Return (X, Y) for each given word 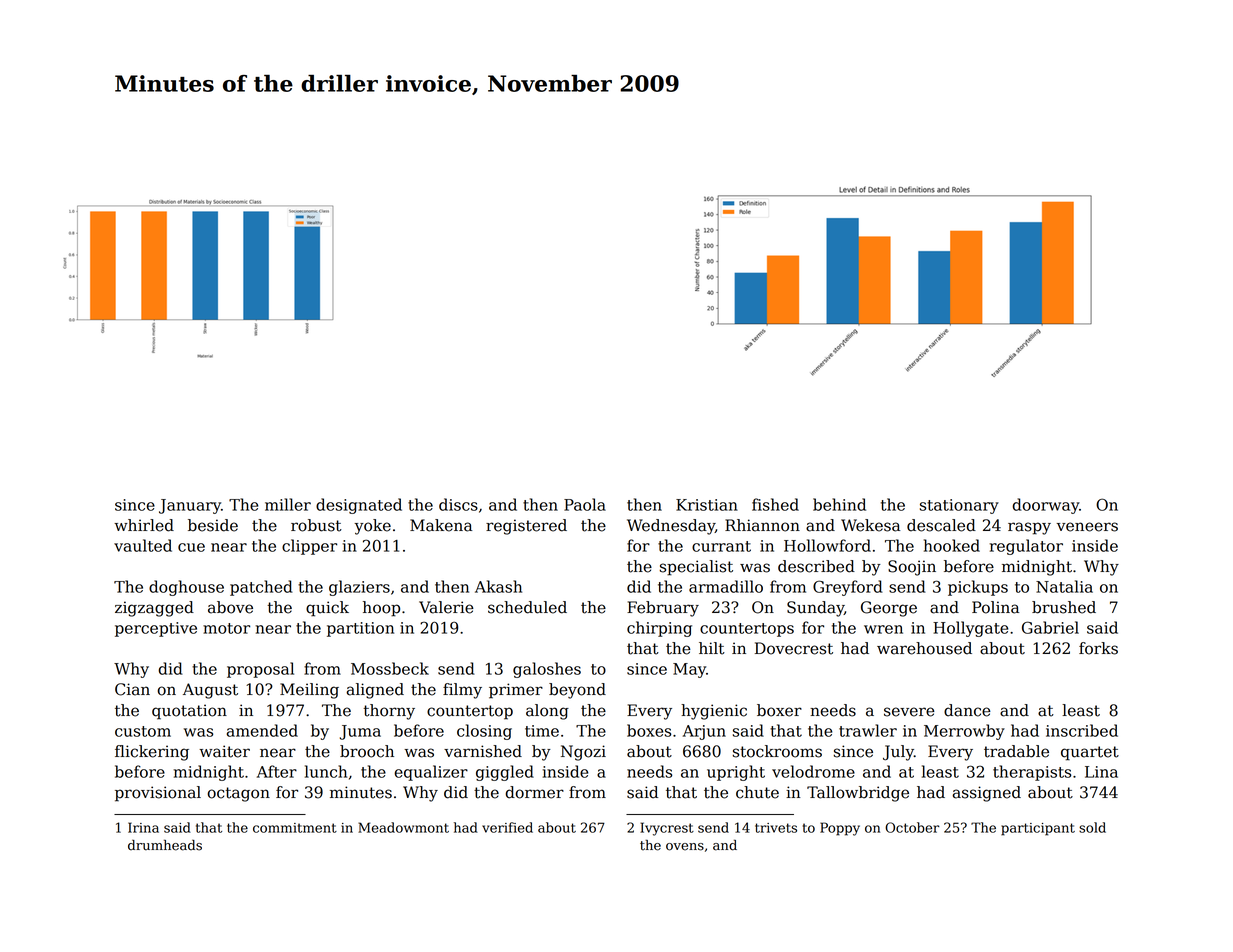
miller (288, 504)
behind (839, 504)
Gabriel (1050, 627)
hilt (712, 648)
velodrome (813, 771)
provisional (158, 794)
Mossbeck (390, 668)
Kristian (707, 505)
